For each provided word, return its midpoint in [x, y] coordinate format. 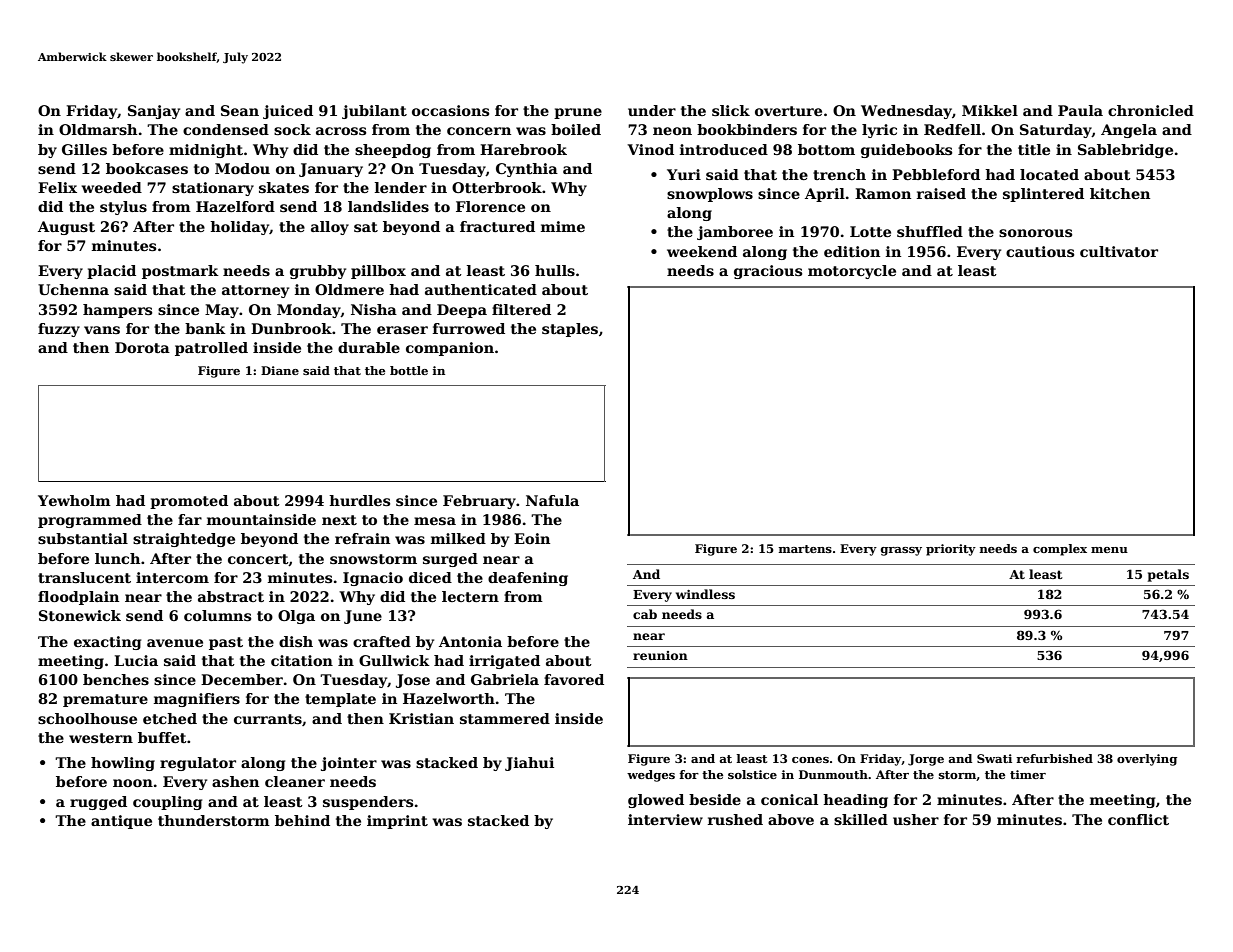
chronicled [1151, 110]
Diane [280, 370]
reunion [660, 655]
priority [951, 550]
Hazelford [235, 206]
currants [268, 719]
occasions [450, 110]
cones [810, 760]
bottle [409, 370]
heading [855, 801]
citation [302, 660]
